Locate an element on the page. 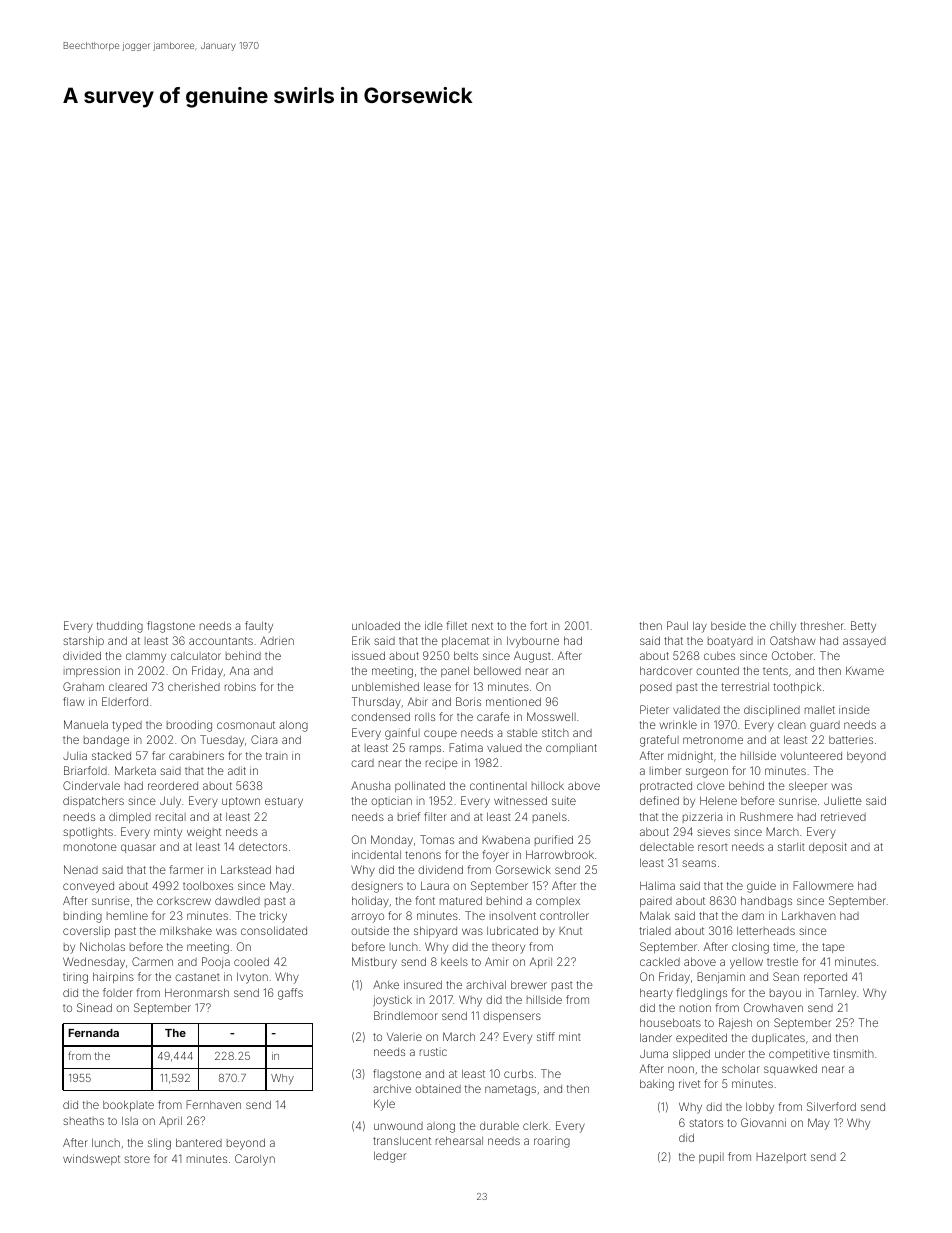  milkshake is located at coordinates (186, 930).
